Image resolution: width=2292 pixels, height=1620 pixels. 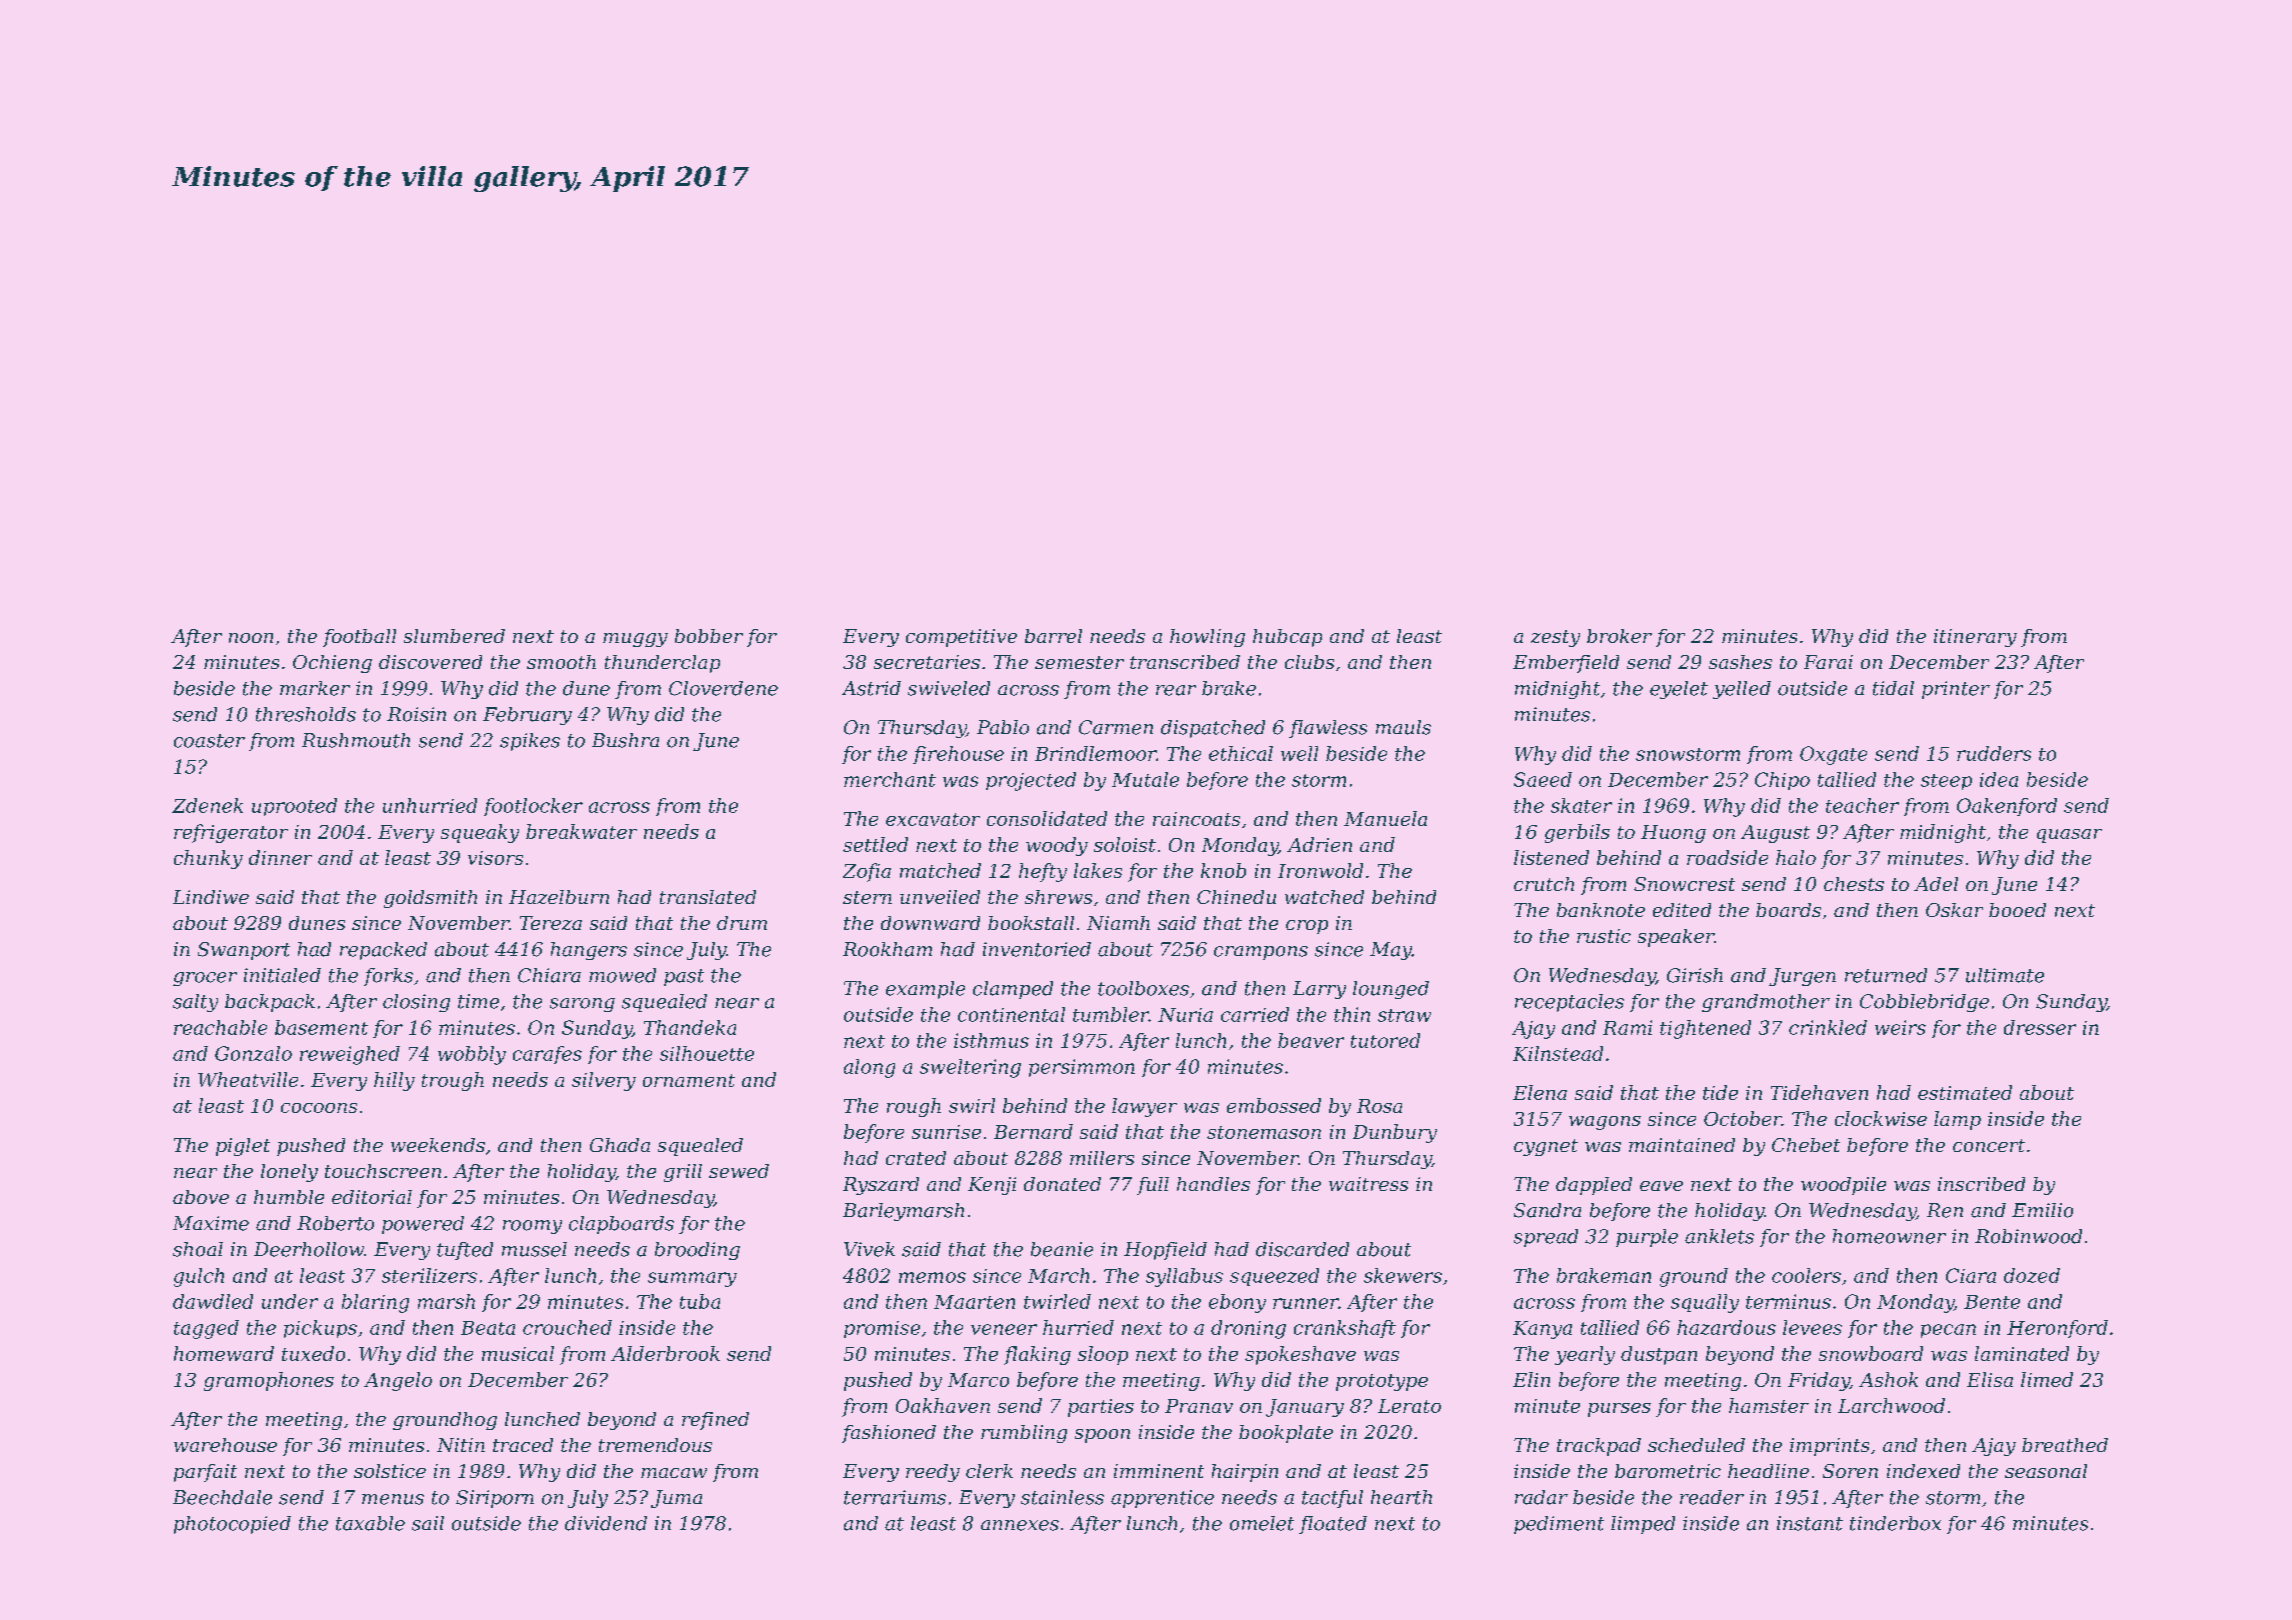 I want to click on clockwise, so click(x=1881, y=1118).
